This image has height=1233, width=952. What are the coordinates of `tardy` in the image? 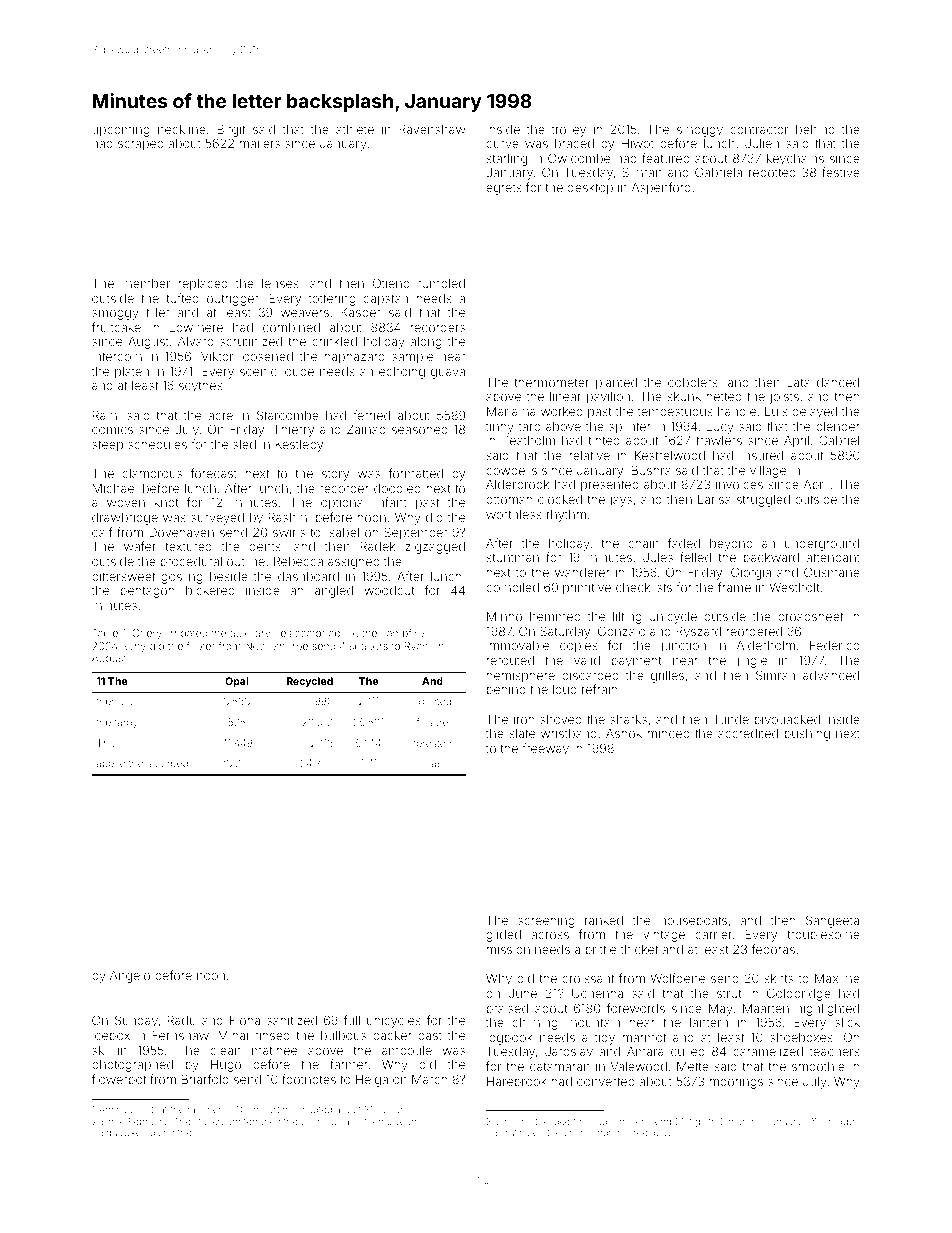 It's located at (126, 723).
